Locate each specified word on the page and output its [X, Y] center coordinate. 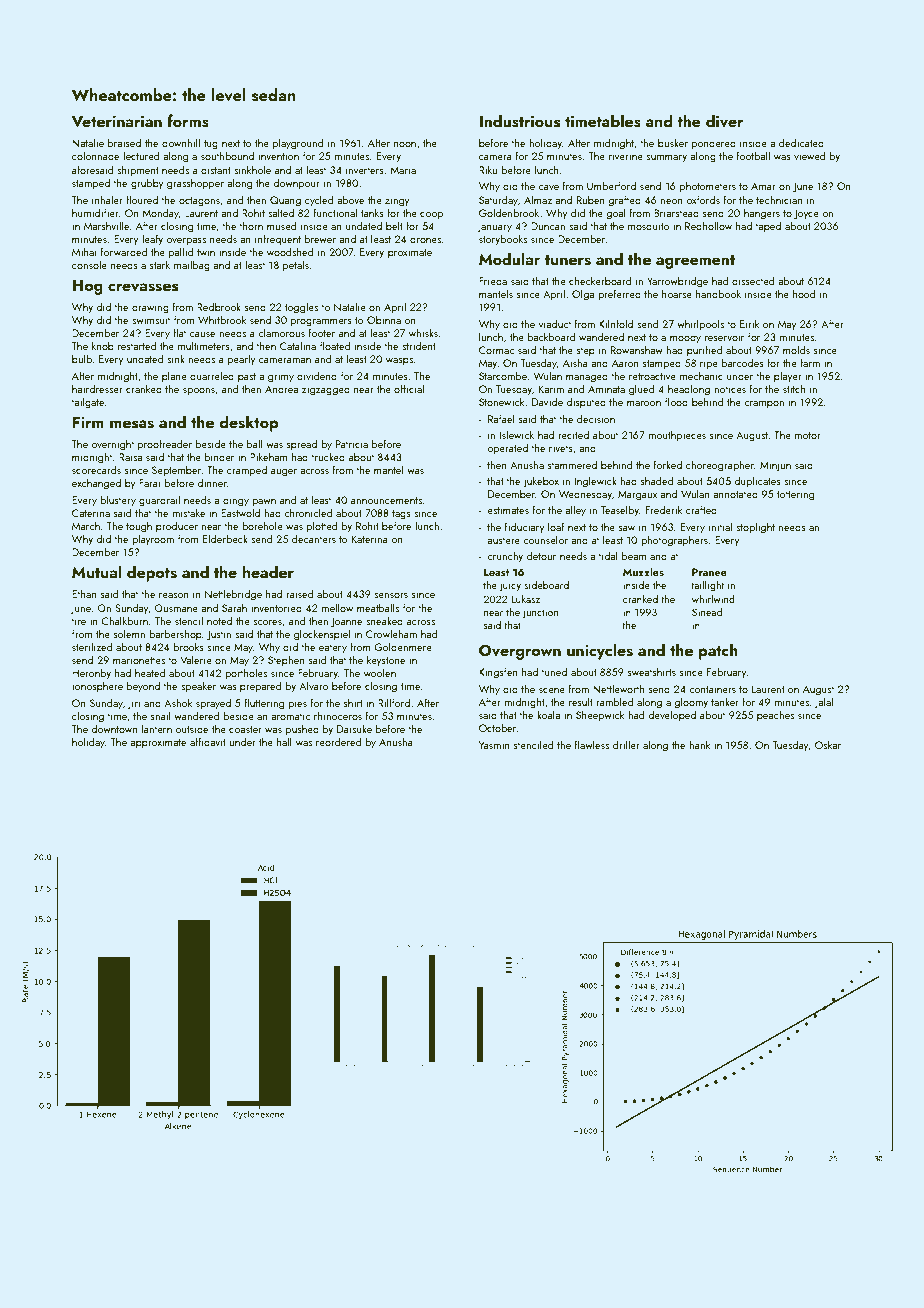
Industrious [519, 121]
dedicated [801, 142]
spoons [199, 391]
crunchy [505, 557]
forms [188, 121]
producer [177, 526]
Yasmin [494, 745]
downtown [114, 728]
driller [626, 744]
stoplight [755, 528]
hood [804, 293]
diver [725, 121]
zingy [397, 201]
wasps [399, 361]
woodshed [290, 251]
